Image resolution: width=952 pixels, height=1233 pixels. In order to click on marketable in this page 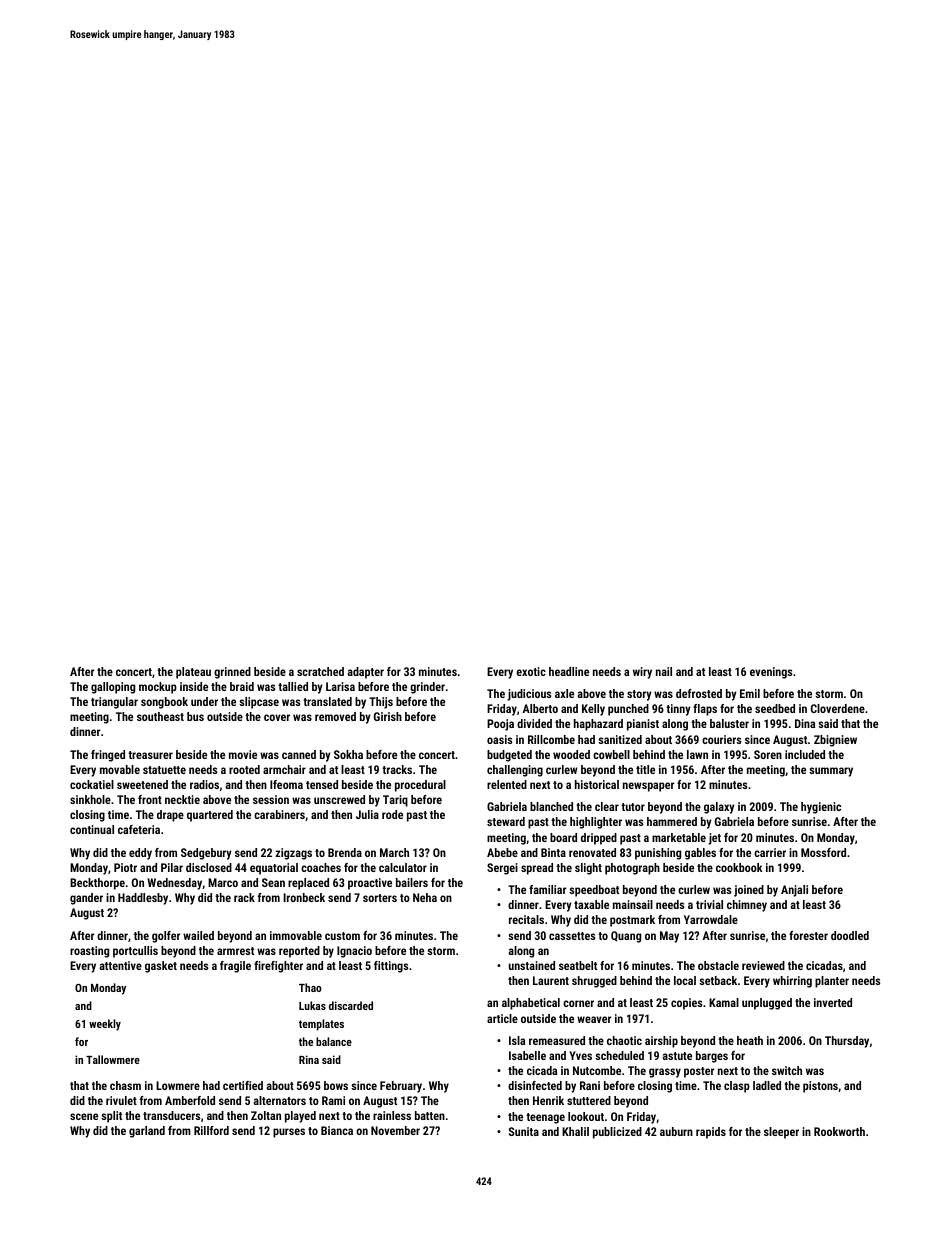, I will do `click(679, 837)`.
